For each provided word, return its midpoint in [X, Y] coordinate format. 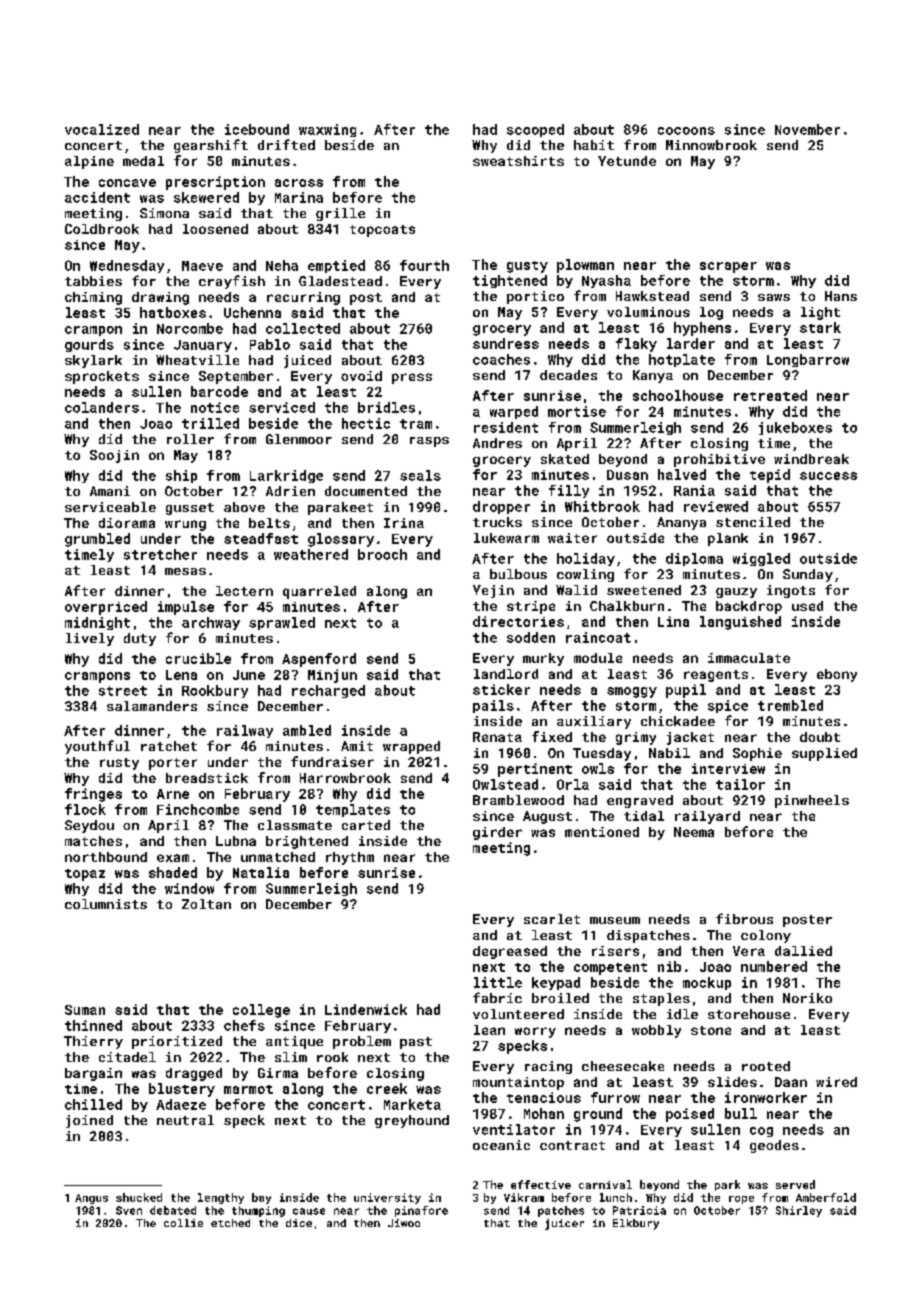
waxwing [327, 130]
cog [761, 1132]
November [807, 129]
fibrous [744, 918]
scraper [728, 267]
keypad [556, 983]
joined [89, 1121]
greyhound [412, 1121]
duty [140, 639]
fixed [552, 736]
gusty [527, 267]
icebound [257, 129]
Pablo [270, 344]
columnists [106, 904]
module [598, 658]
